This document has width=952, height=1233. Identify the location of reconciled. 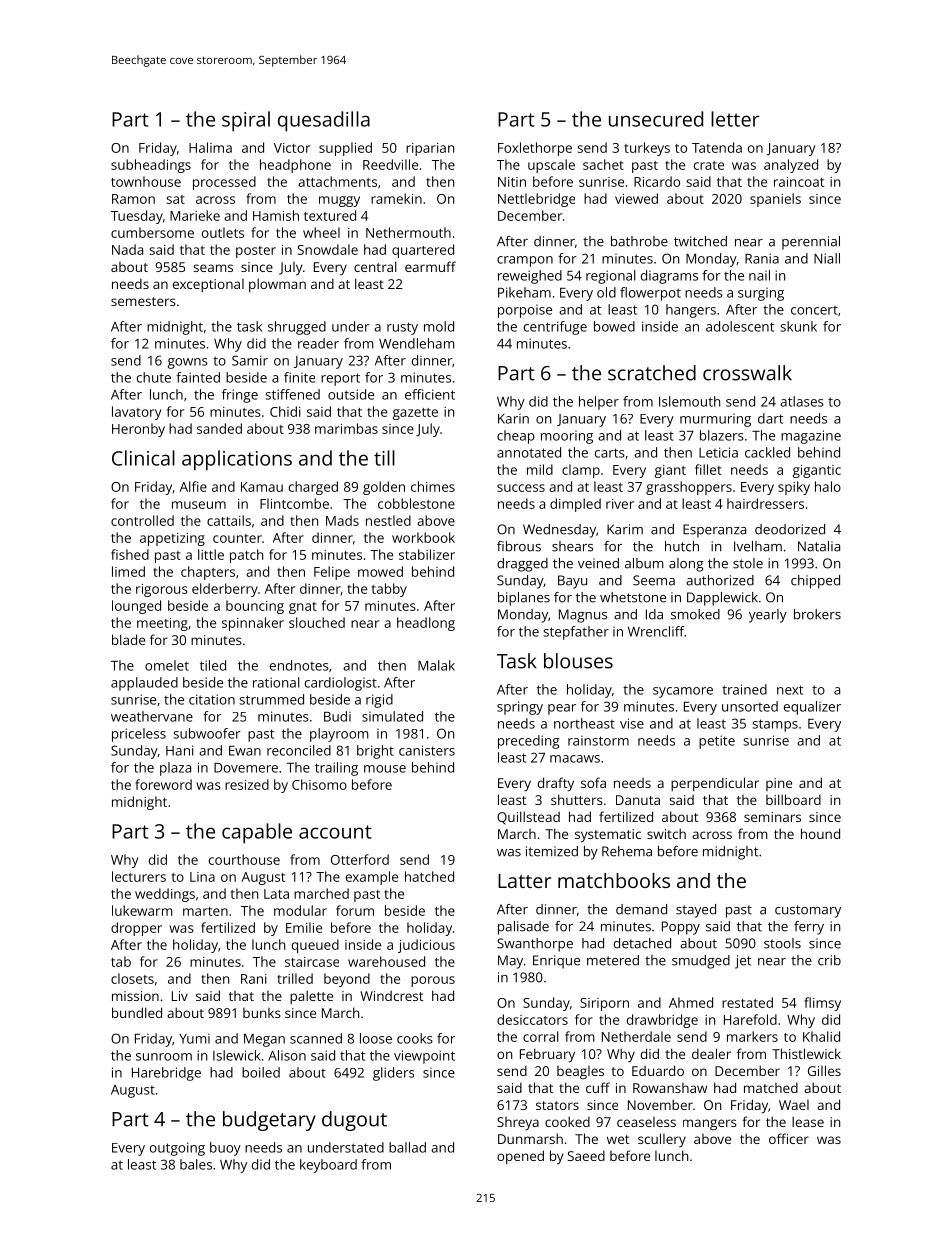
(299, 750).
